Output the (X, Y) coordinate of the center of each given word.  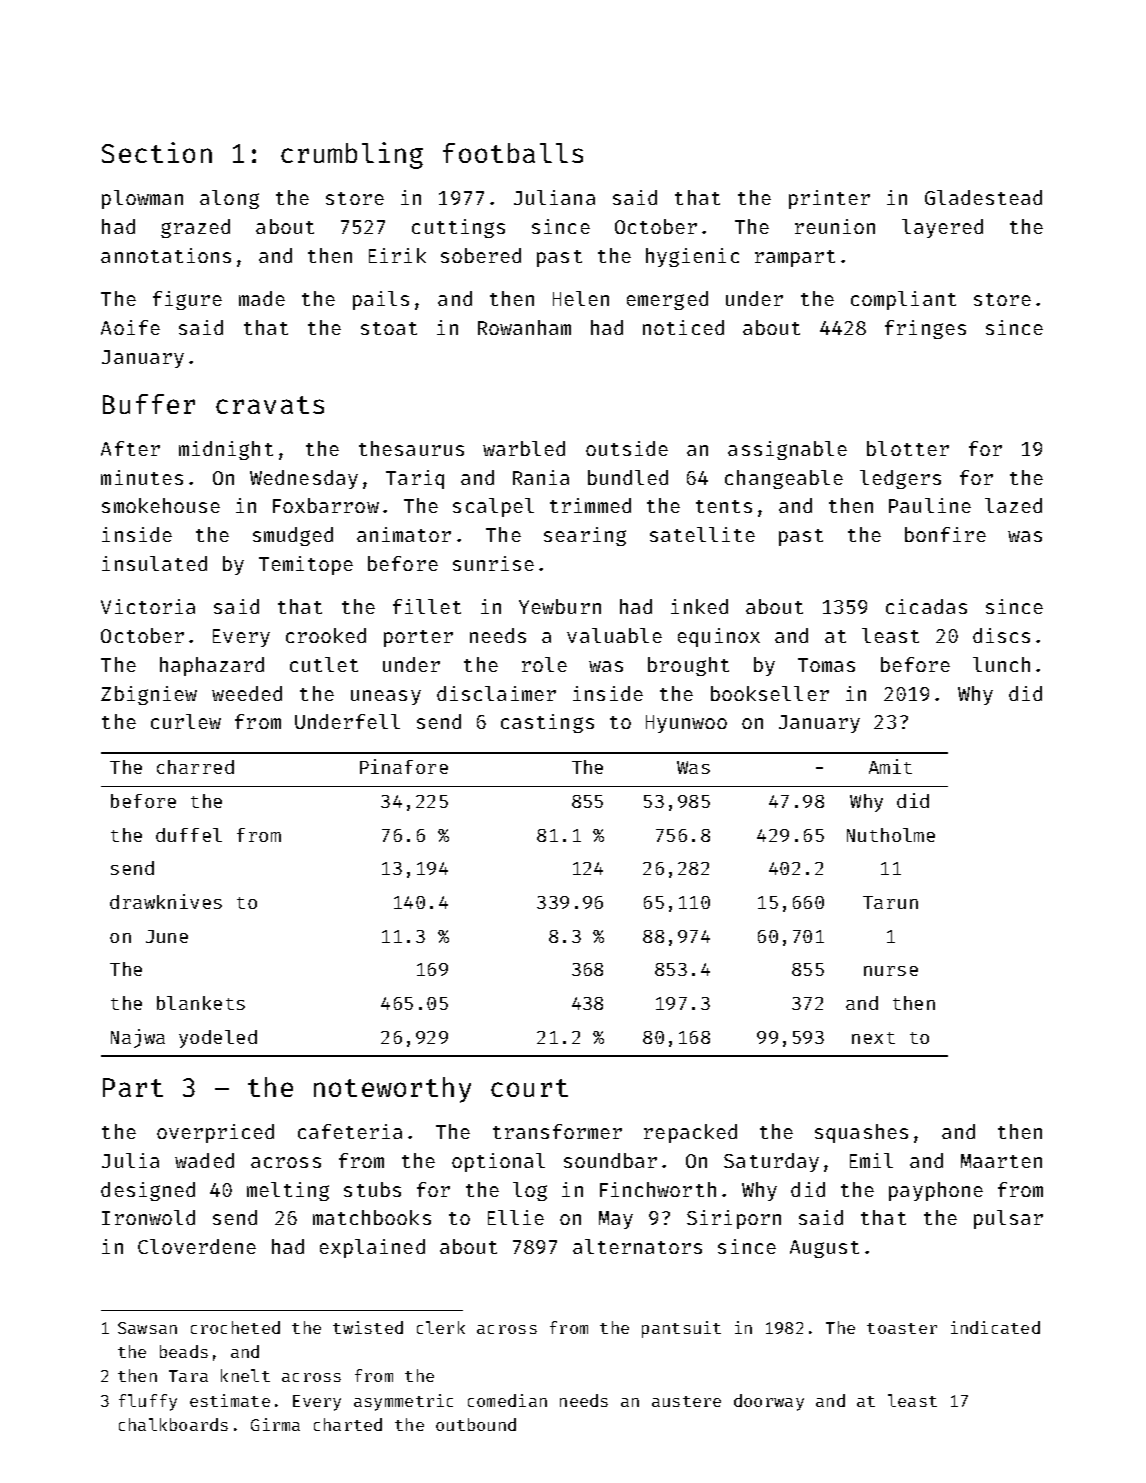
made (262, 298)
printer (829, 199)
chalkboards (173, 1424)
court (529, 1088)
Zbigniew (149, 695)
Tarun (890, 902)
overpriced (215, 1133)
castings (547, 723)
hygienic (692, 257)
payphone (936, 1191)
